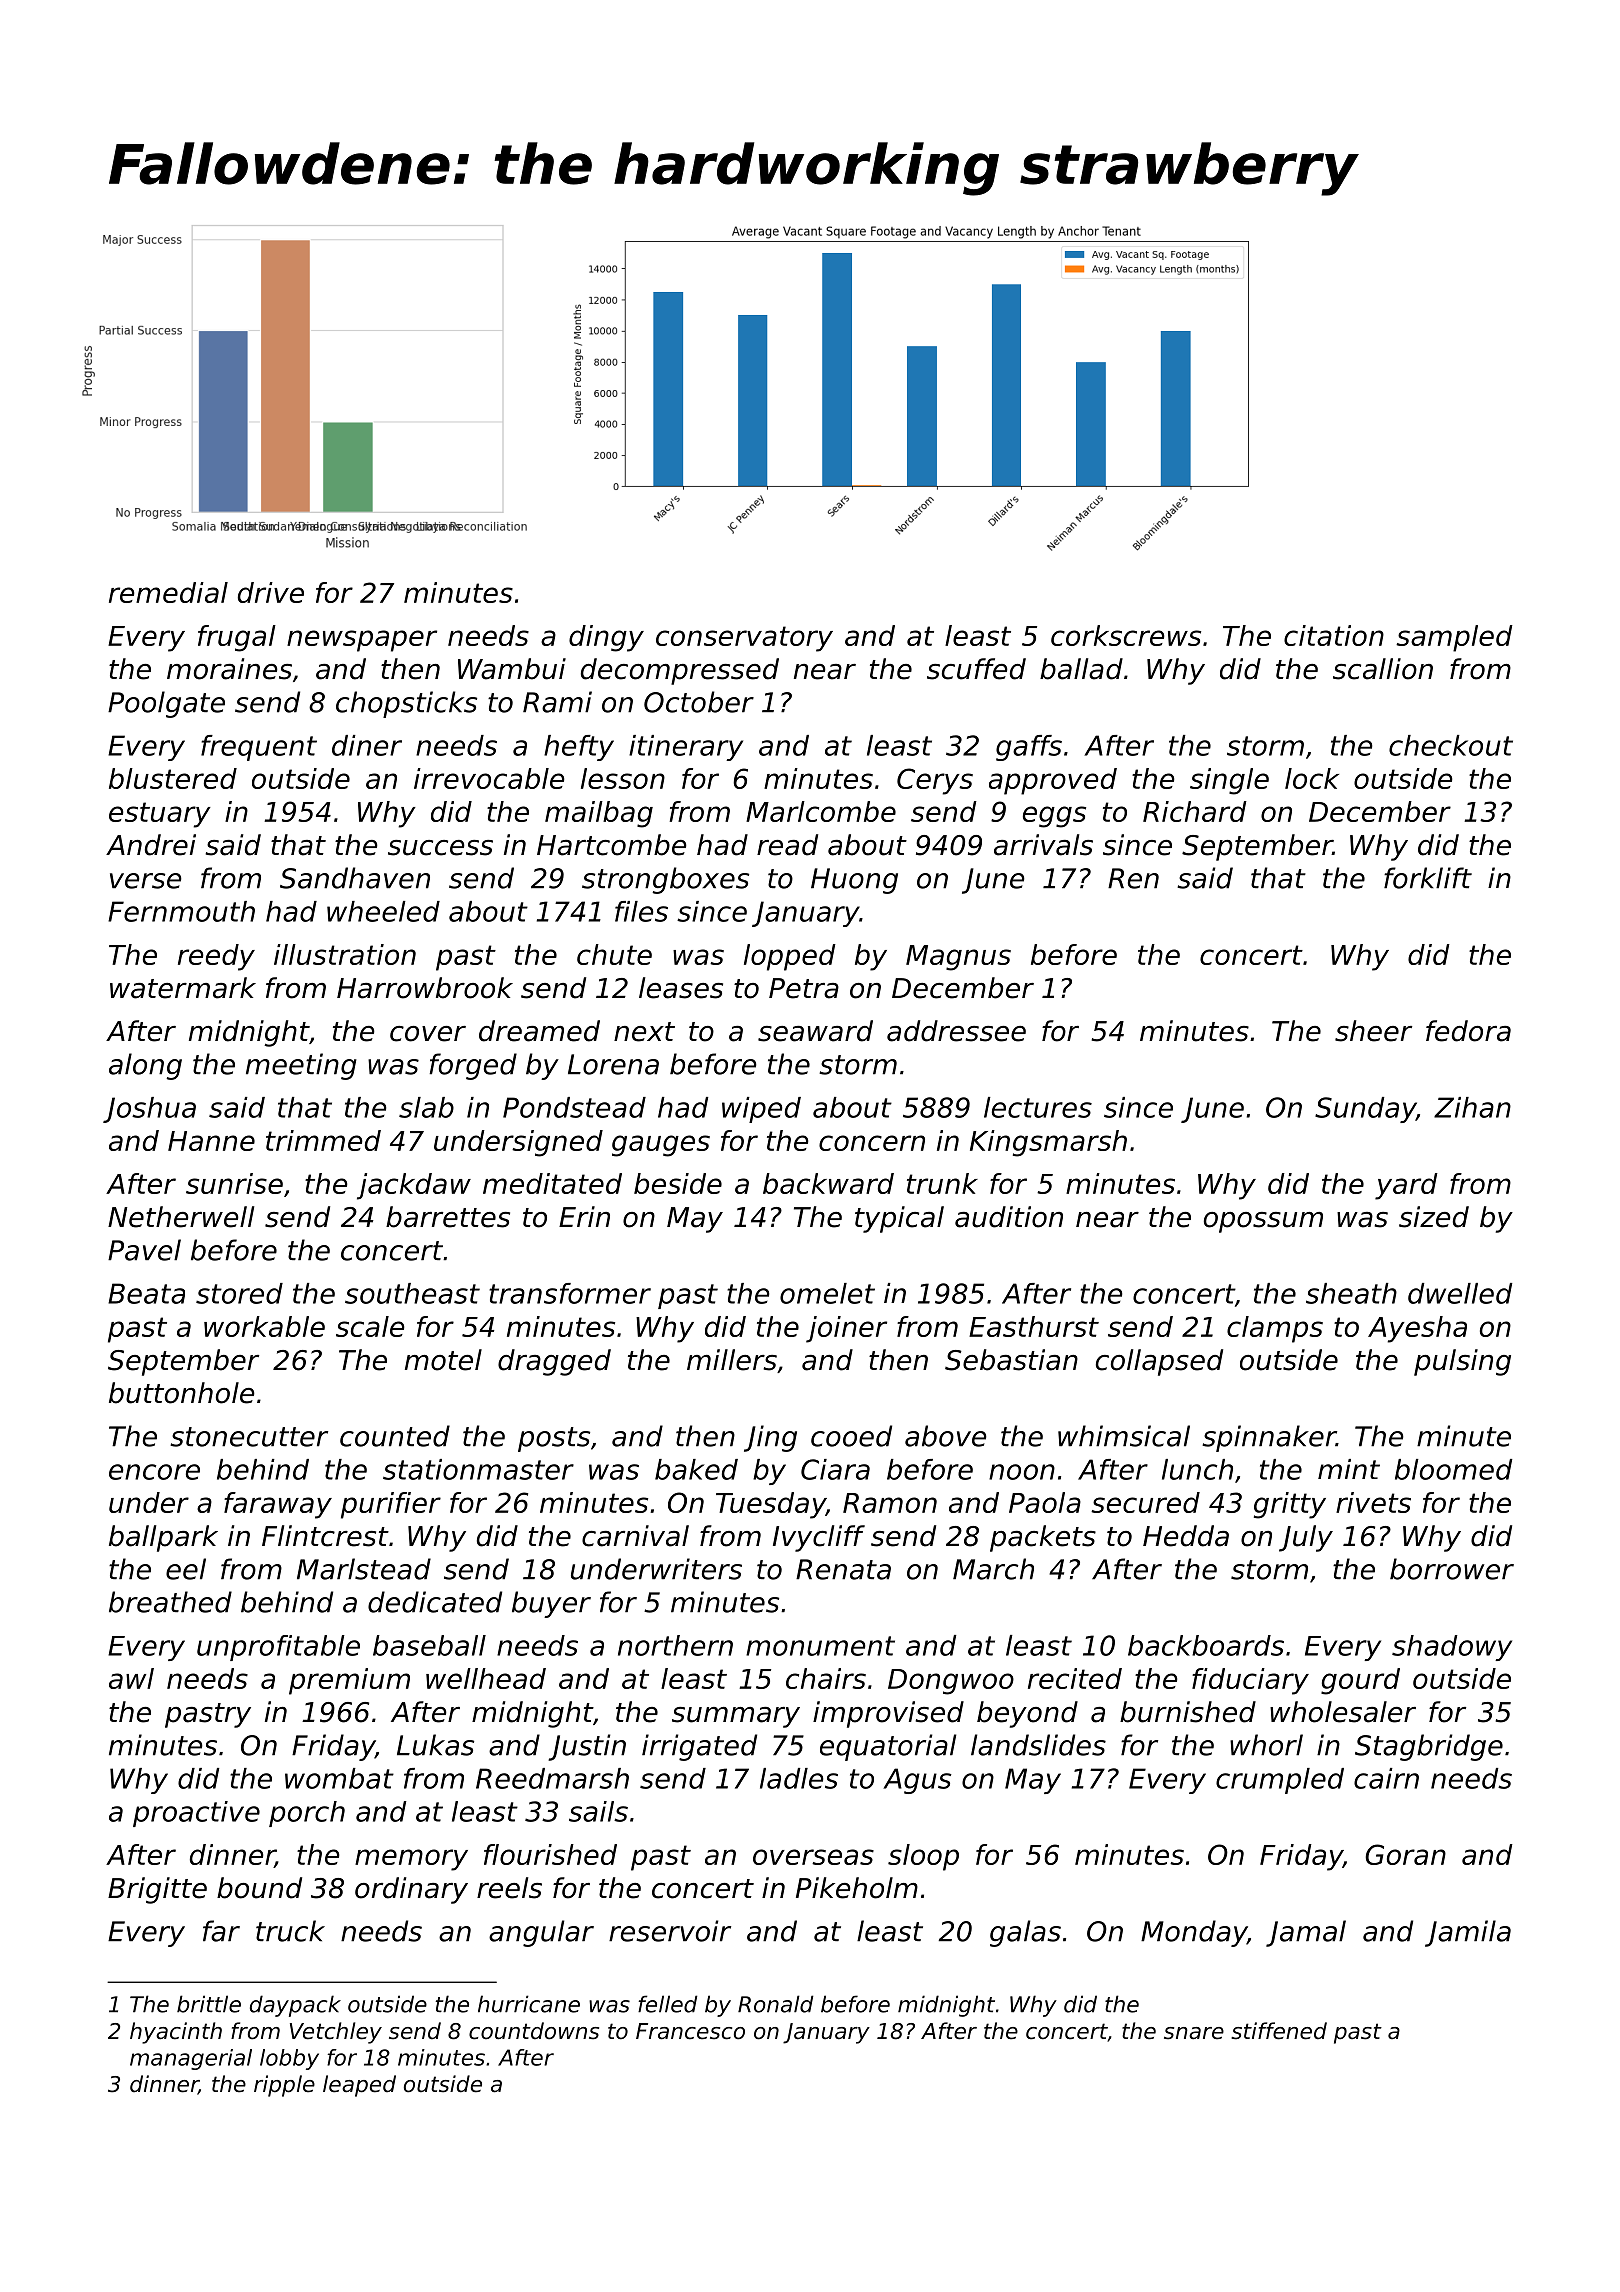 Image resolution: width=1620 pixels, height=2292 pixels. Describe the element at coordinates (406, 704) in the document. I see `chopsticks` at that location.
